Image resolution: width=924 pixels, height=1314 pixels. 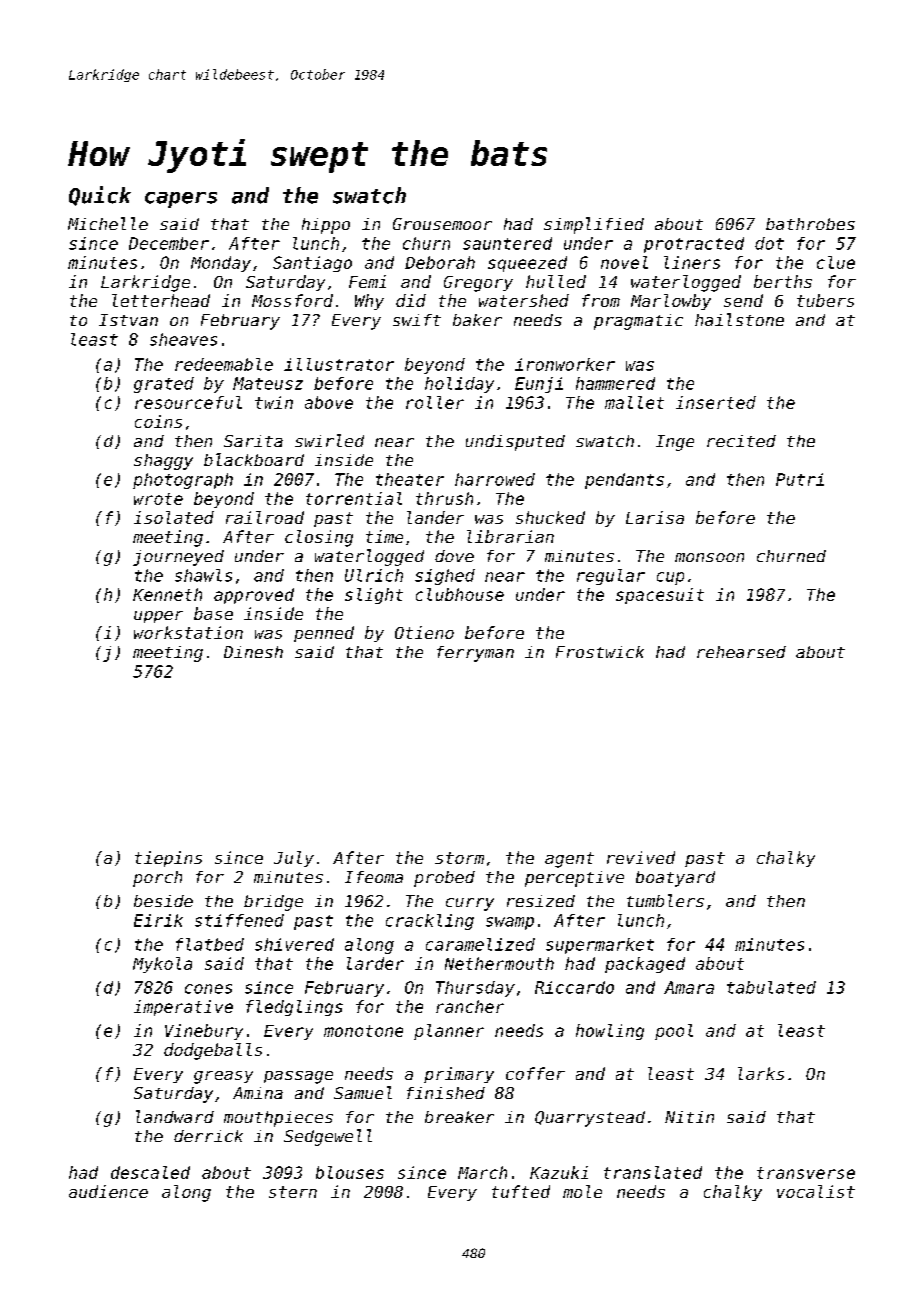 I want to click on mole, so click(x=582, y=1191).
